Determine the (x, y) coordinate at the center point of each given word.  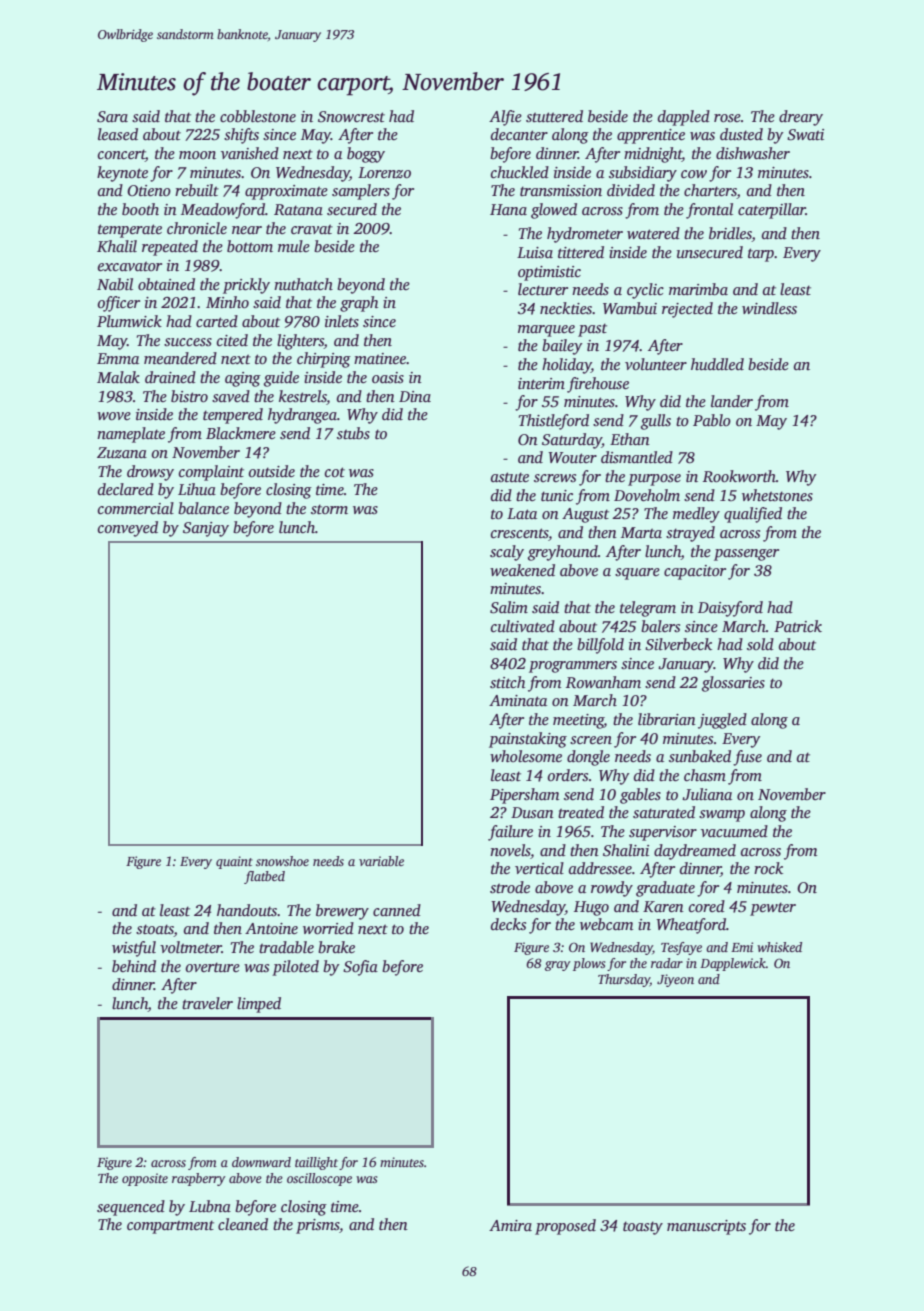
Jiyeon (675, 980)
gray (558, 966)
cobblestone (258, 116)
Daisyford (730, 609)
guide (281, 379)
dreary (801, 118)
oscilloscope (319, 1179)
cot (335, 472)
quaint (234, 862)
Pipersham (524, 796)
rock (768, 868)
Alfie (505, 118)
